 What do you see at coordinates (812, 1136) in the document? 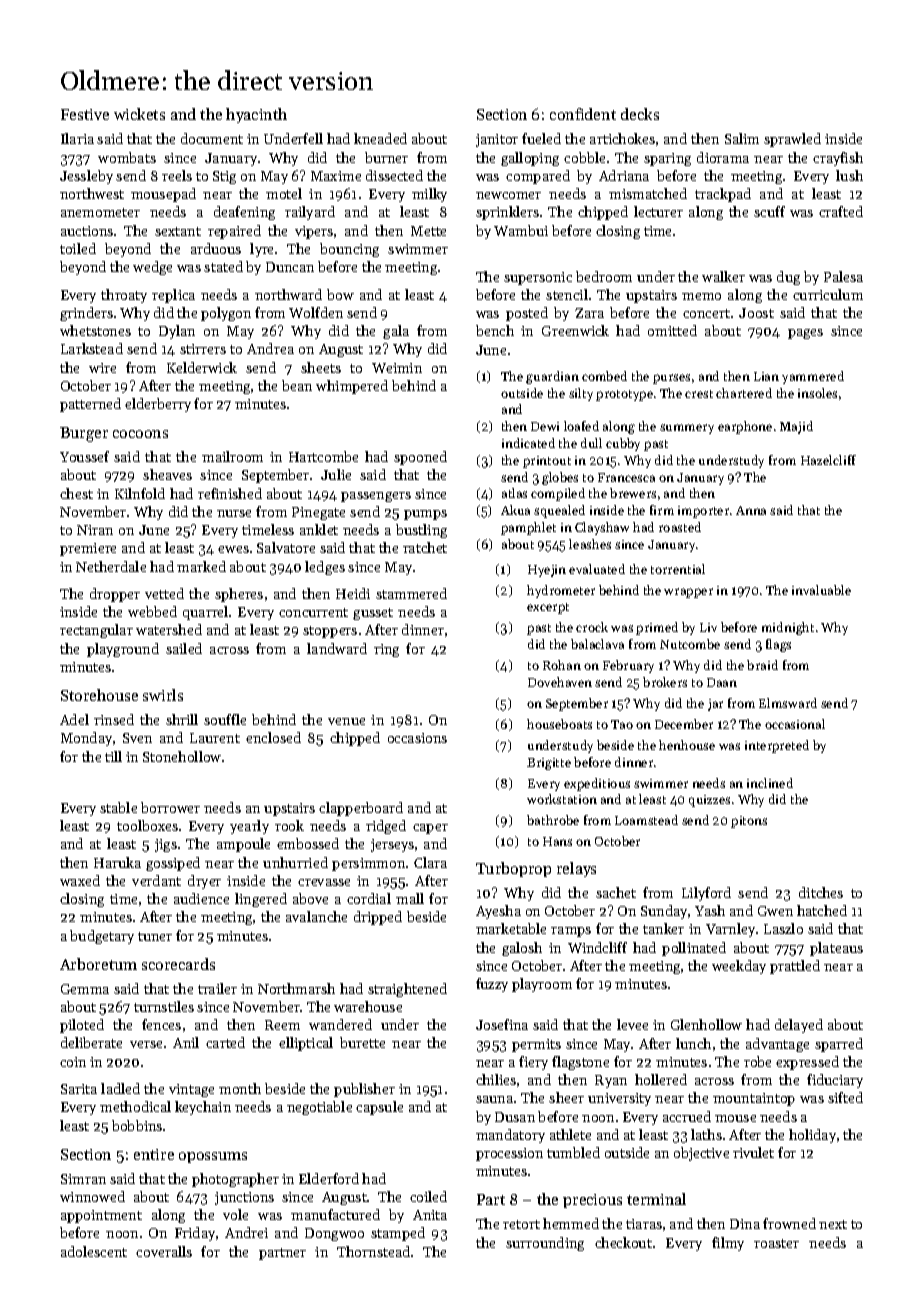
I see `holiday` at bounding box center [812, 1136].
